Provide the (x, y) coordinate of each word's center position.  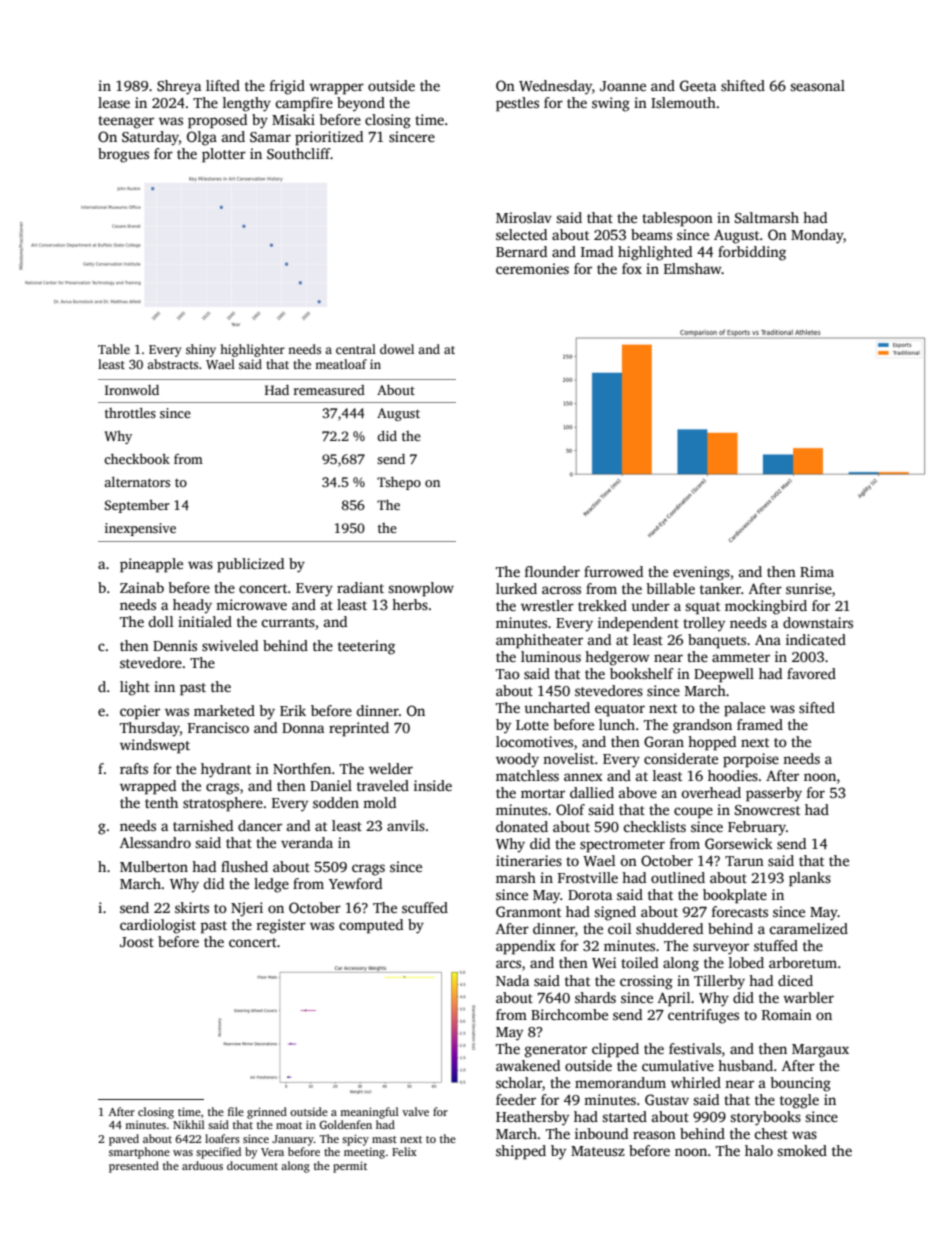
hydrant (226, 770)
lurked (516, 588)
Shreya (179, 87)
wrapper (336, 89)
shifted (743, 85)
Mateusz (598, 1151)
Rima (817, 571)
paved (124, 1140)
